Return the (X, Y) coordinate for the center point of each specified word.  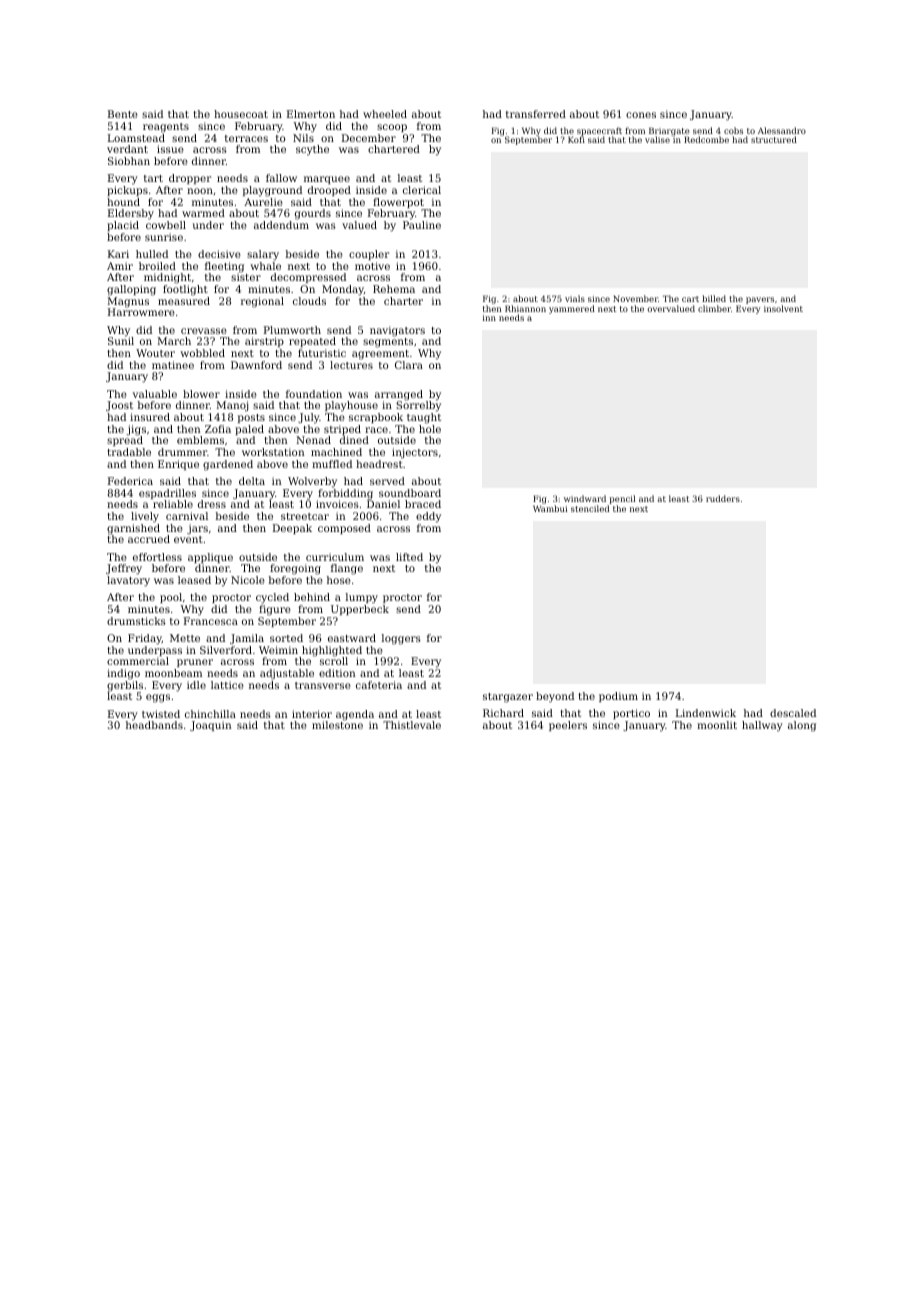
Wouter (155, 353)
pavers (760, 300)
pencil (622, 499)
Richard (503, 713)
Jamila (247, 639)
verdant (127, 149)
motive (372, 266)
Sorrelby (418, 406)
